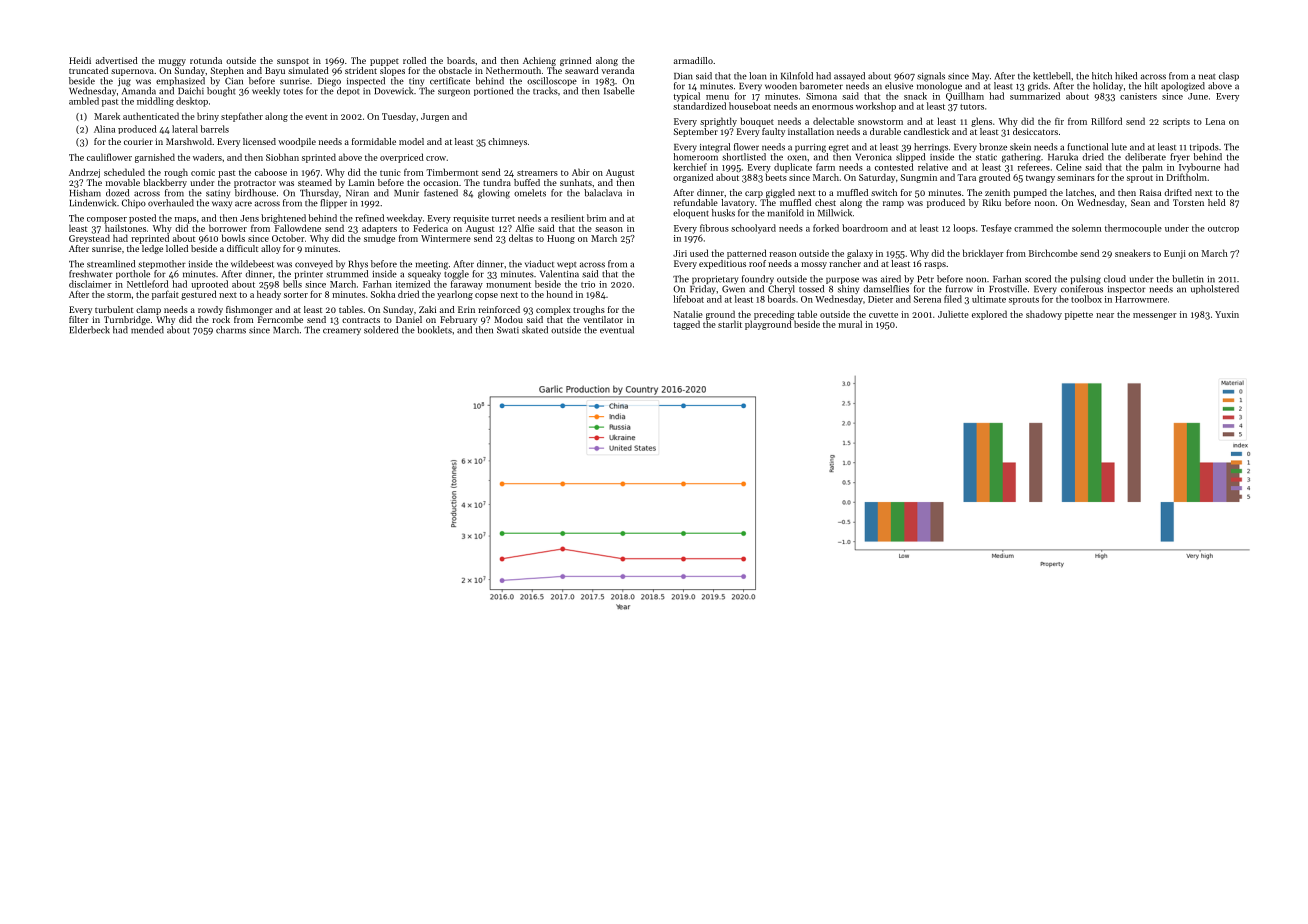 Image resolution: width=1308 pixels, height=924 pixels. What do you see at coordinates (231, 330) in the document?
I see `charms` at bounding box center [231, 330].
